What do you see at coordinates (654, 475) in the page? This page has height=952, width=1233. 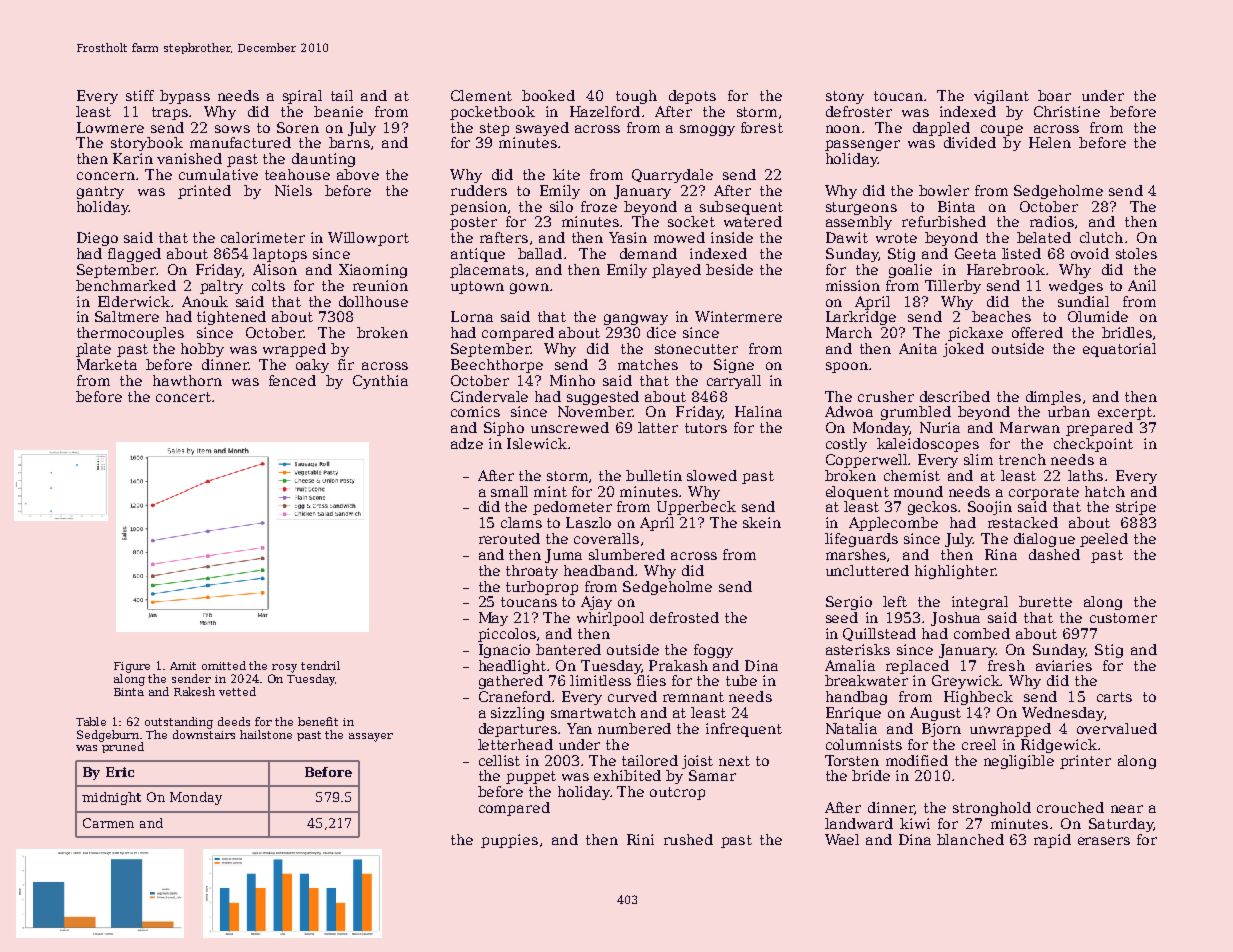 I see `bulletin` at bounding box center [654, 475].
